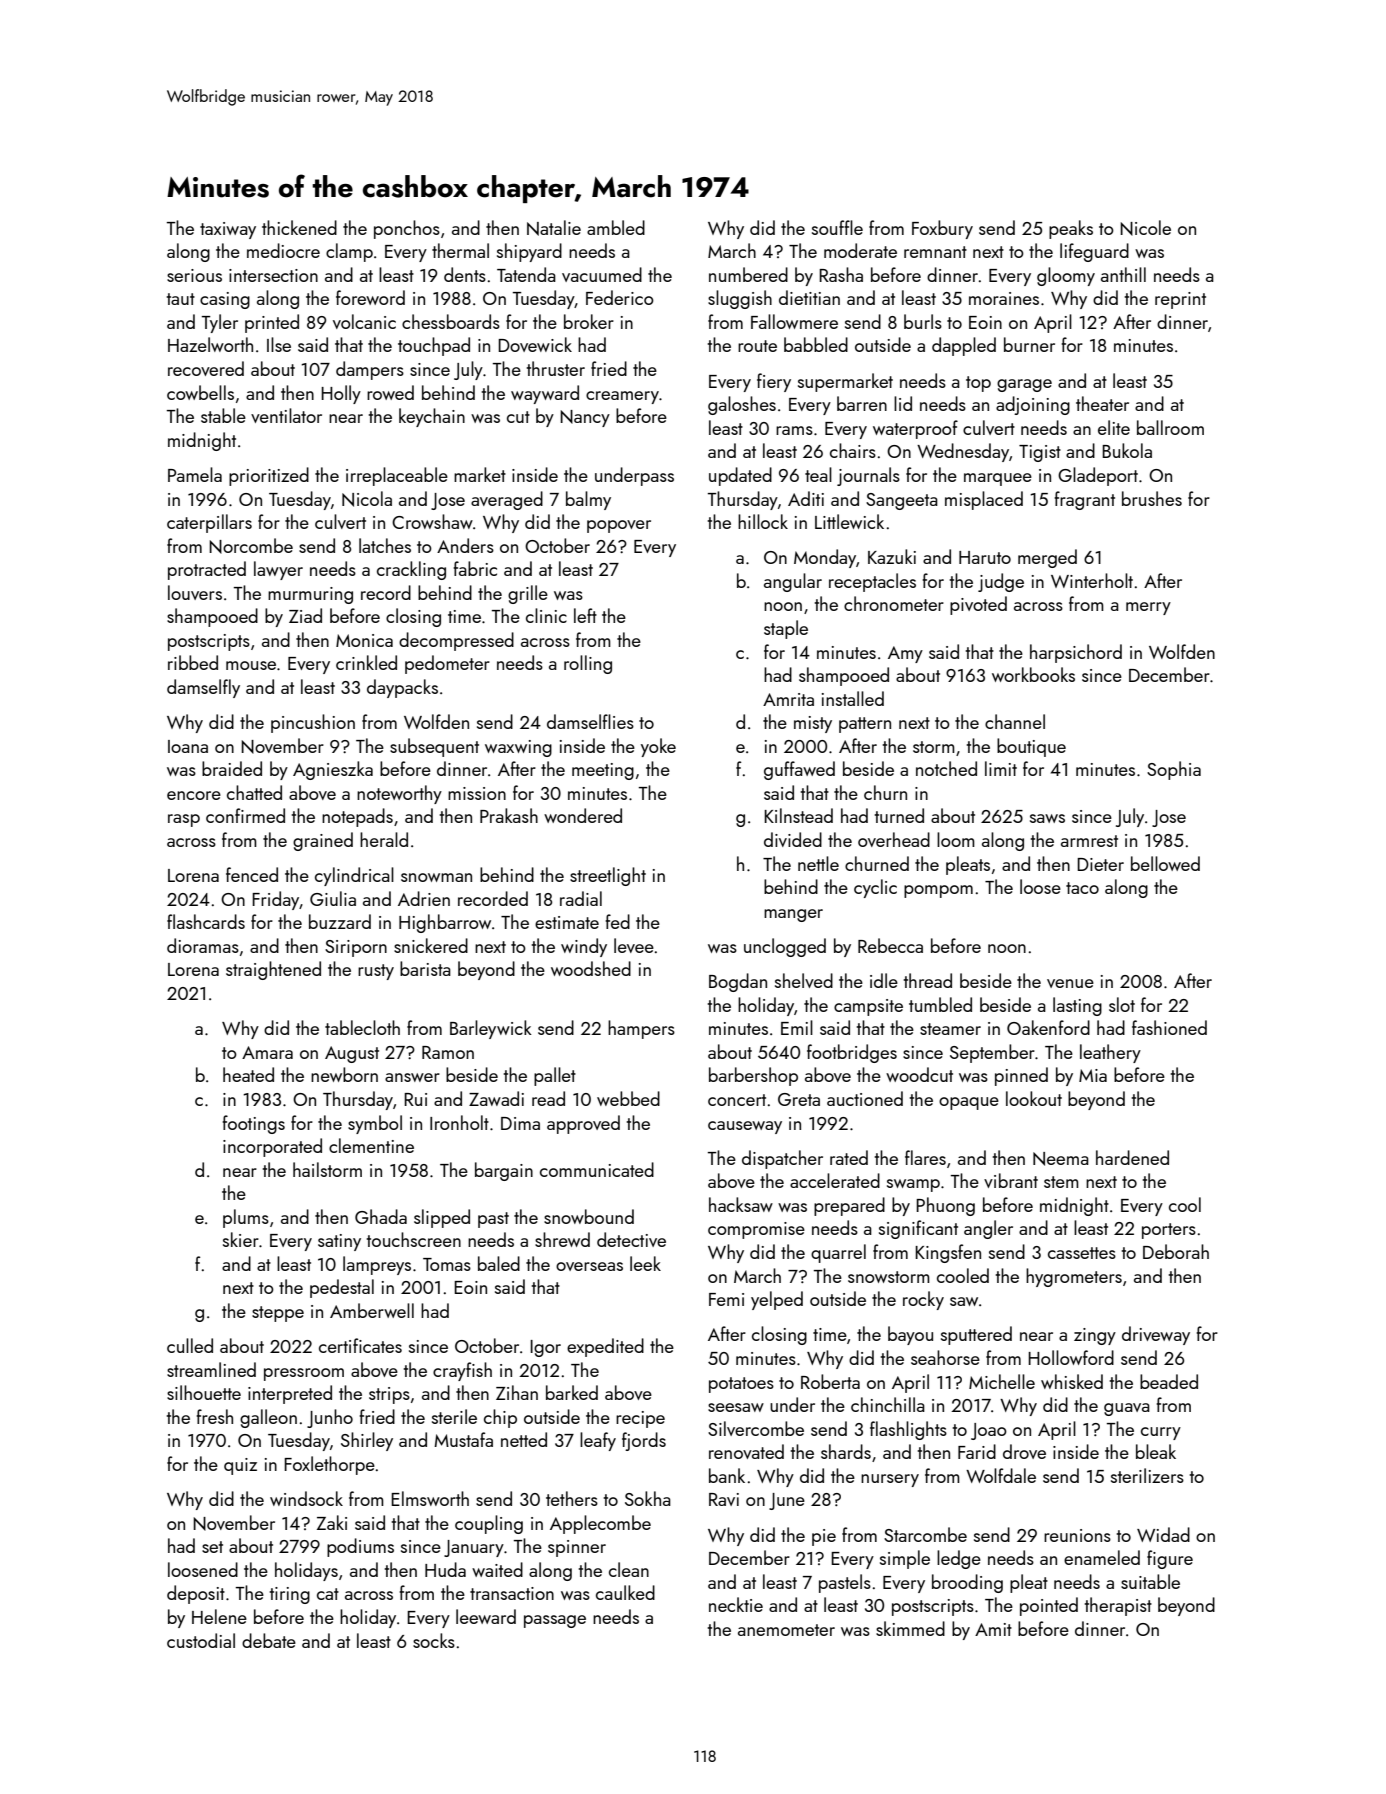  Describe the element at coordinates (1169, 1027) in the image. I see `fashioned` at that location.
